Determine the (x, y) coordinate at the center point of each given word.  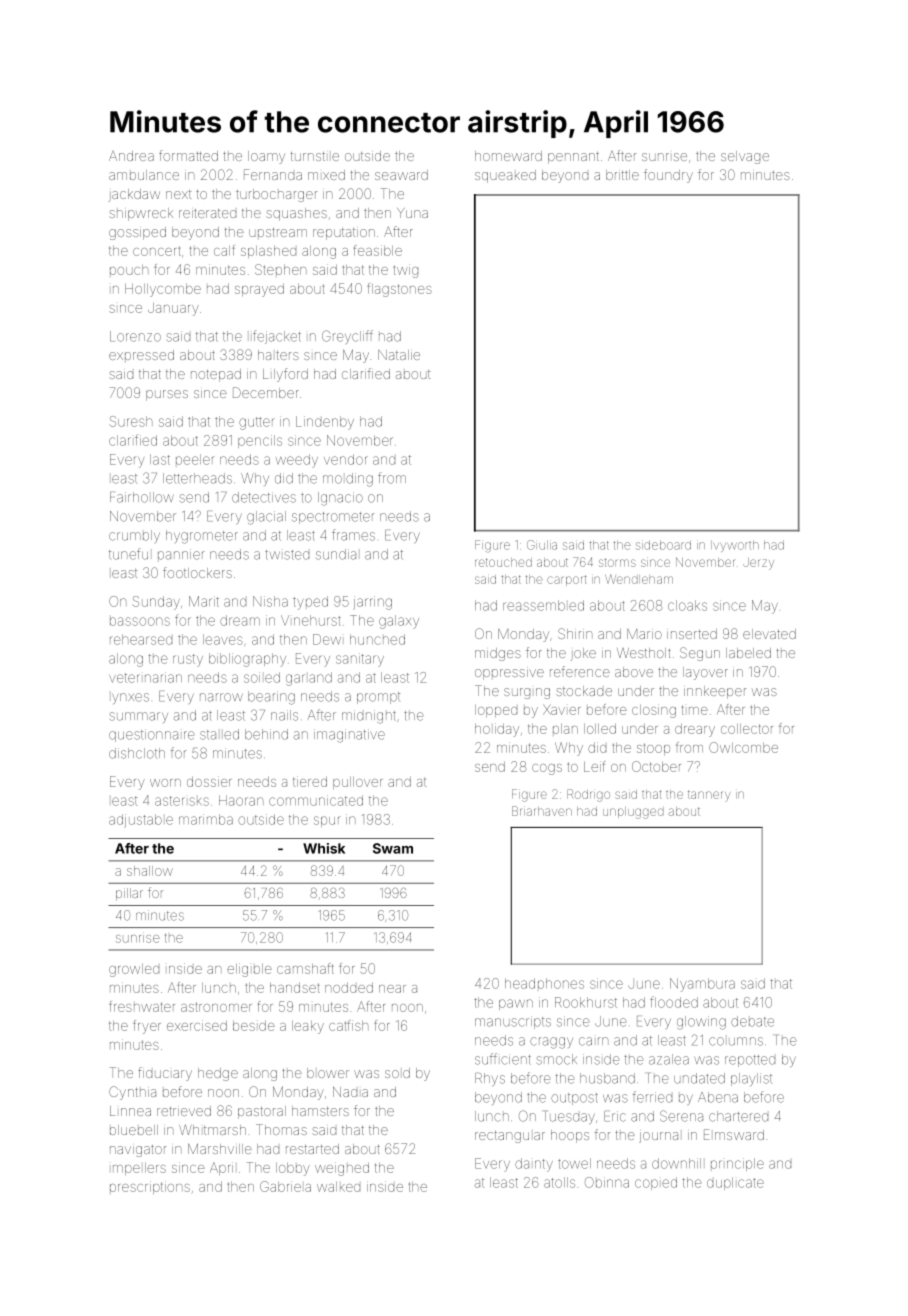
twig (405, 271)
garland (309, 679)
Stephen (280, 269)
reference (580, 671)
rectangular (510, 1137)
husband (607, 1078)
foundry (668, 176)
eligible (249, 970)
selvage (745, 157)
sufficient (503, 1059)
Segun (700, 654)
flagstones (400, 290)
